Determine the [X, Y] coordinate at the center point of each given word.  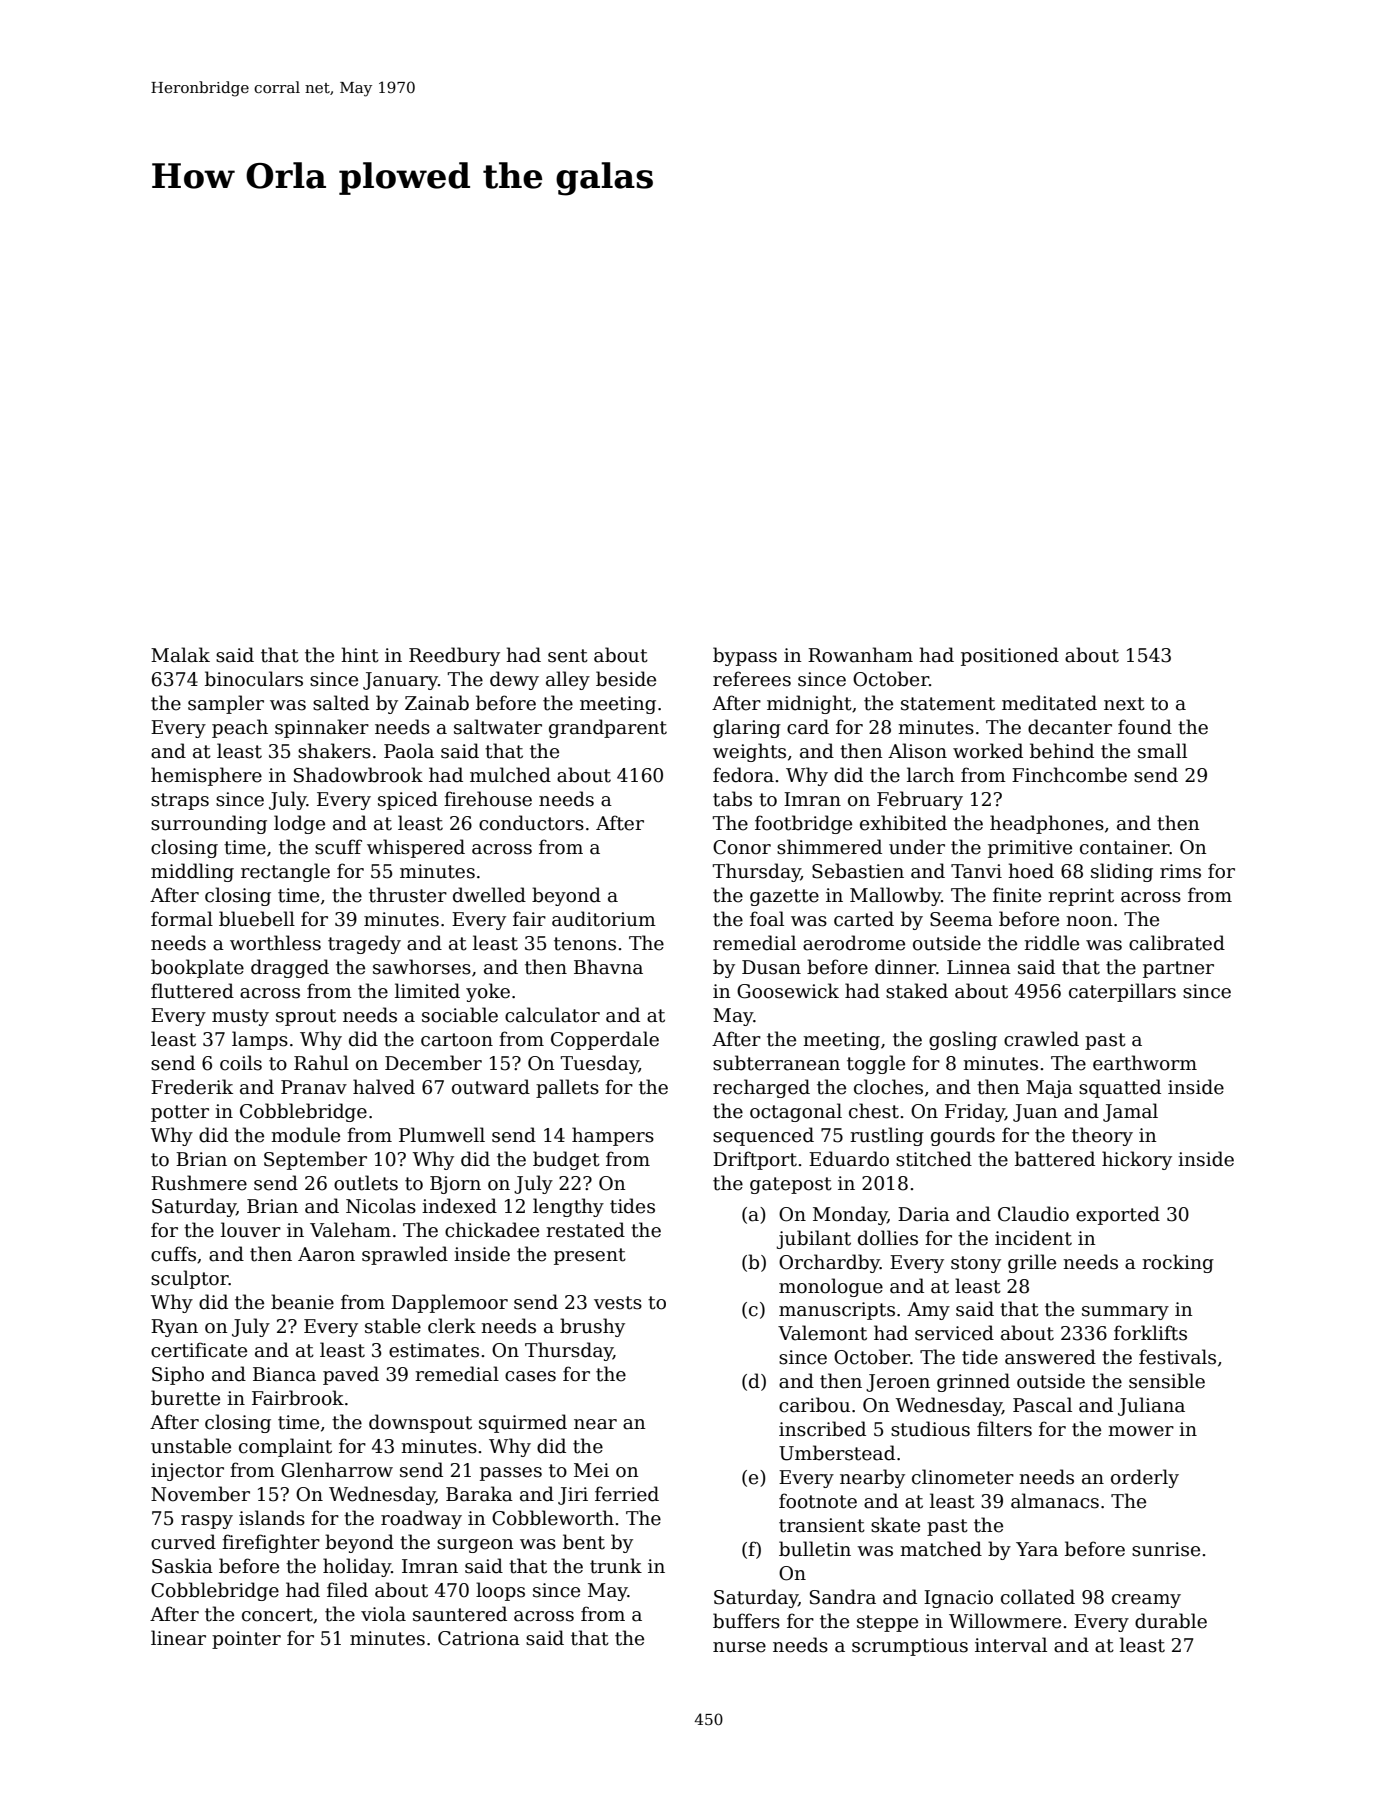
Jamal [1130, 1112]
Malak [180, 655]
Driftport [755, 1160]
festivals [1177, 1357]
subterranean [776, 1063]
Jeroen [898, 1383]
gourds [963, 1136]
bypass [745, 656]
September [315, 1160]
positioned [1010, 656]
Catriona [479, 1638]
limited [427, 991]
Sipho [178, 1375]
